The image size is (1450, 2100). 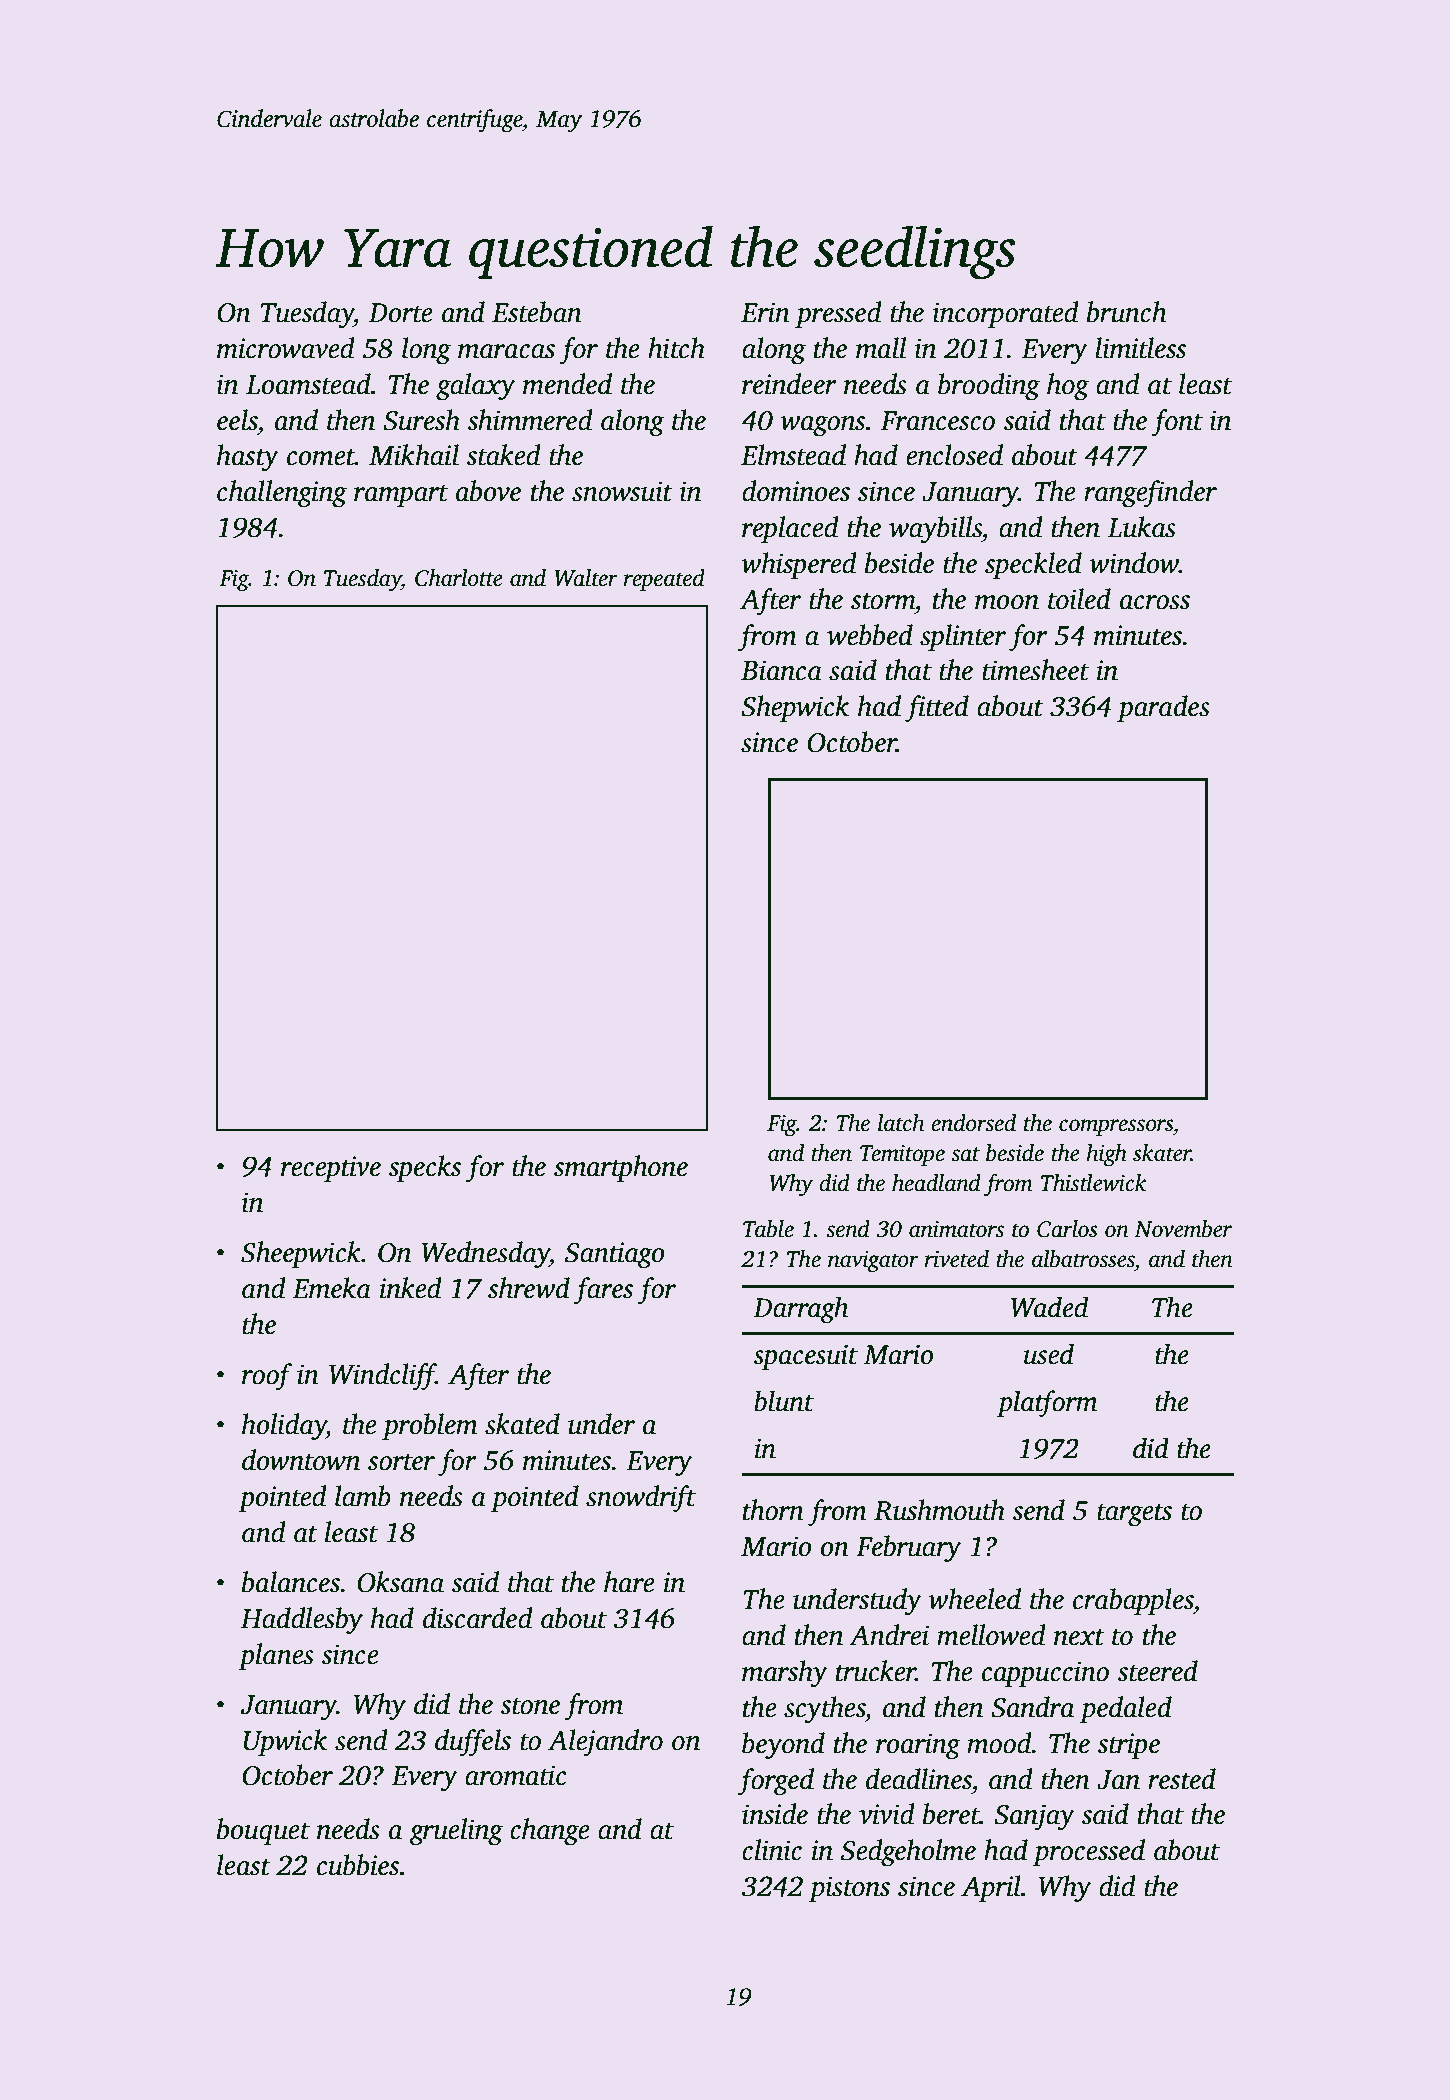 What do you see at coordinates (286, 348) in the screenshot?
I see `microwaved` at bounding box center [286, 348].
